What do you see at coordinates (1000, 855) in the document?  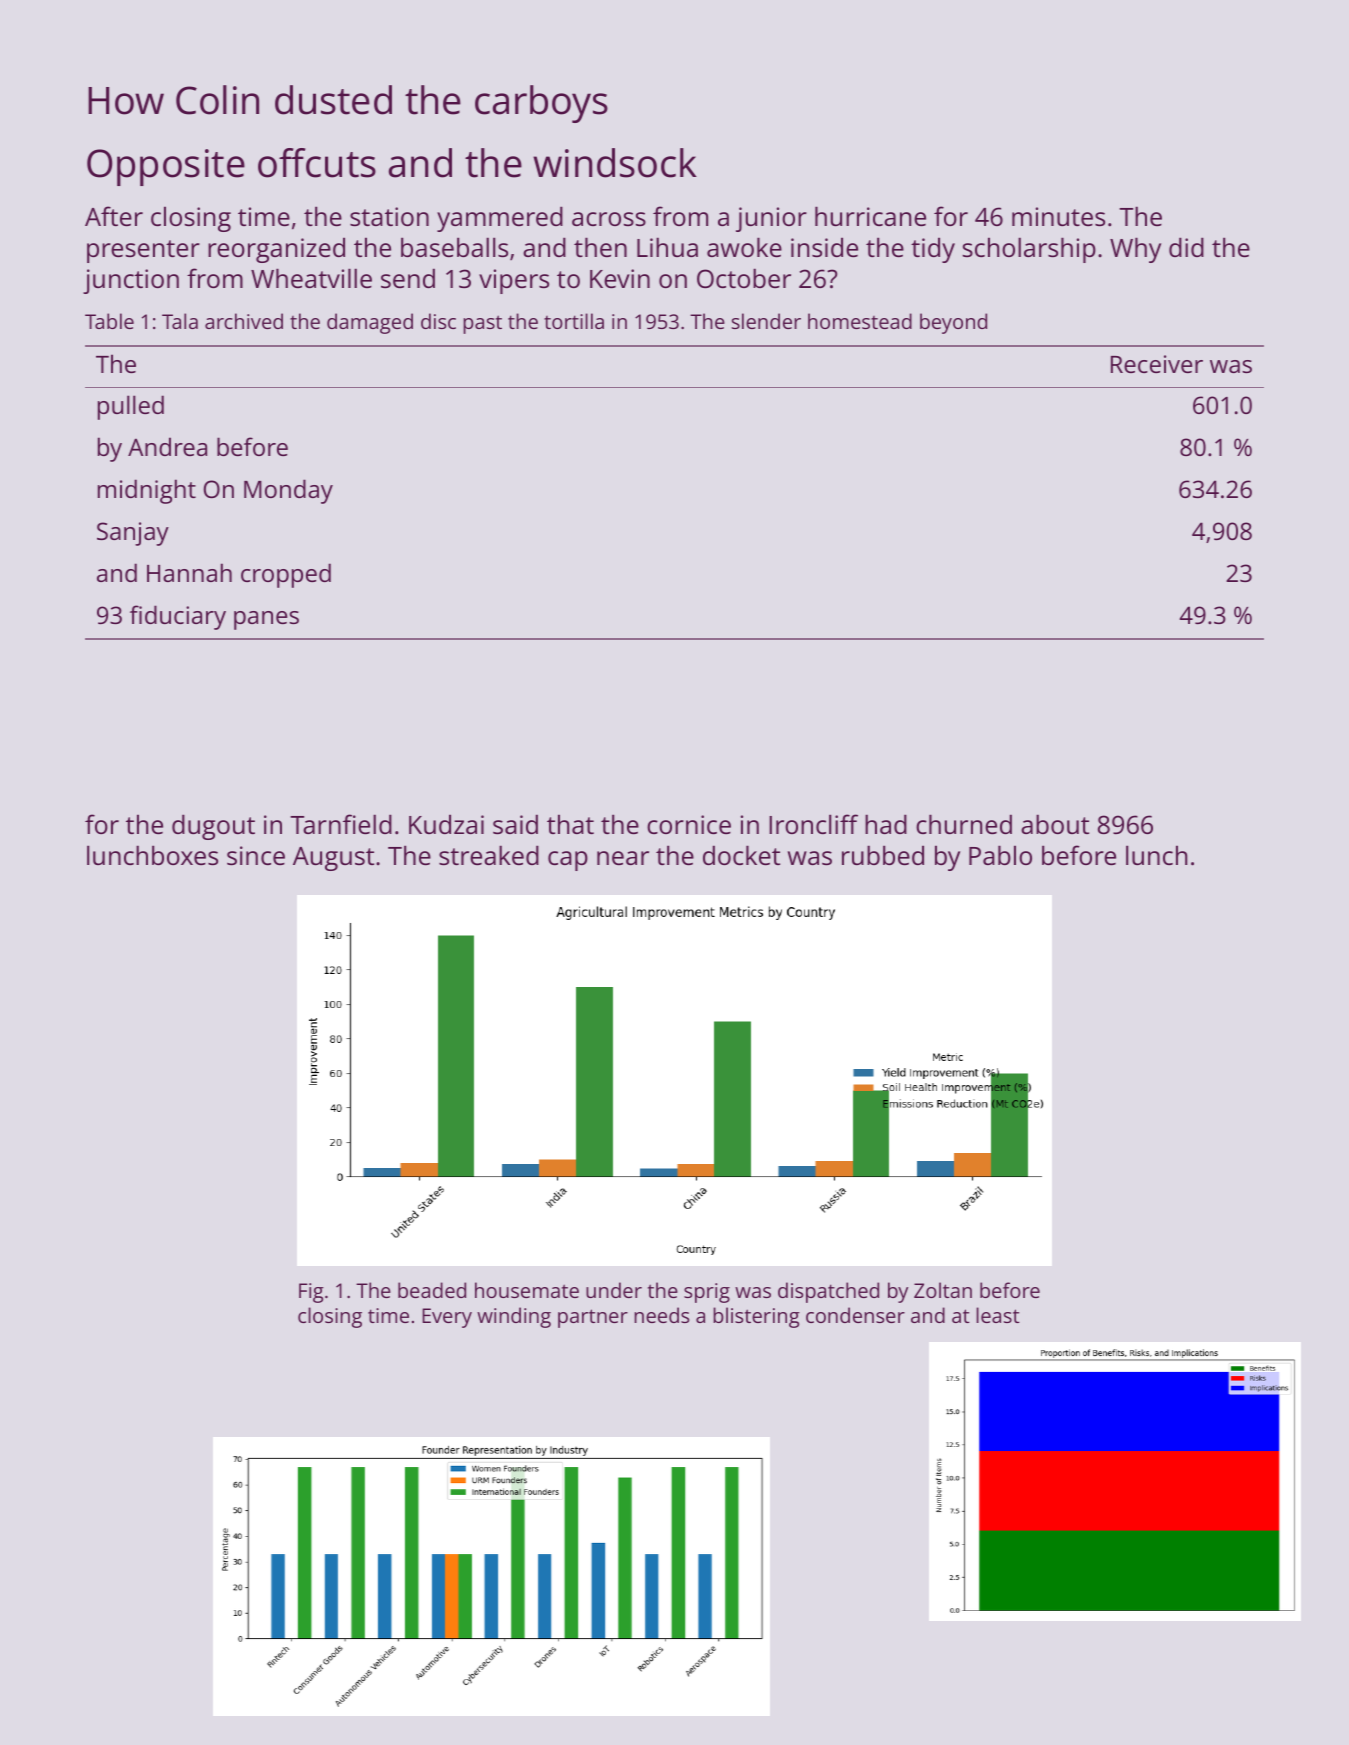 I see `Pablo` at bounding box center [1000, 855].
